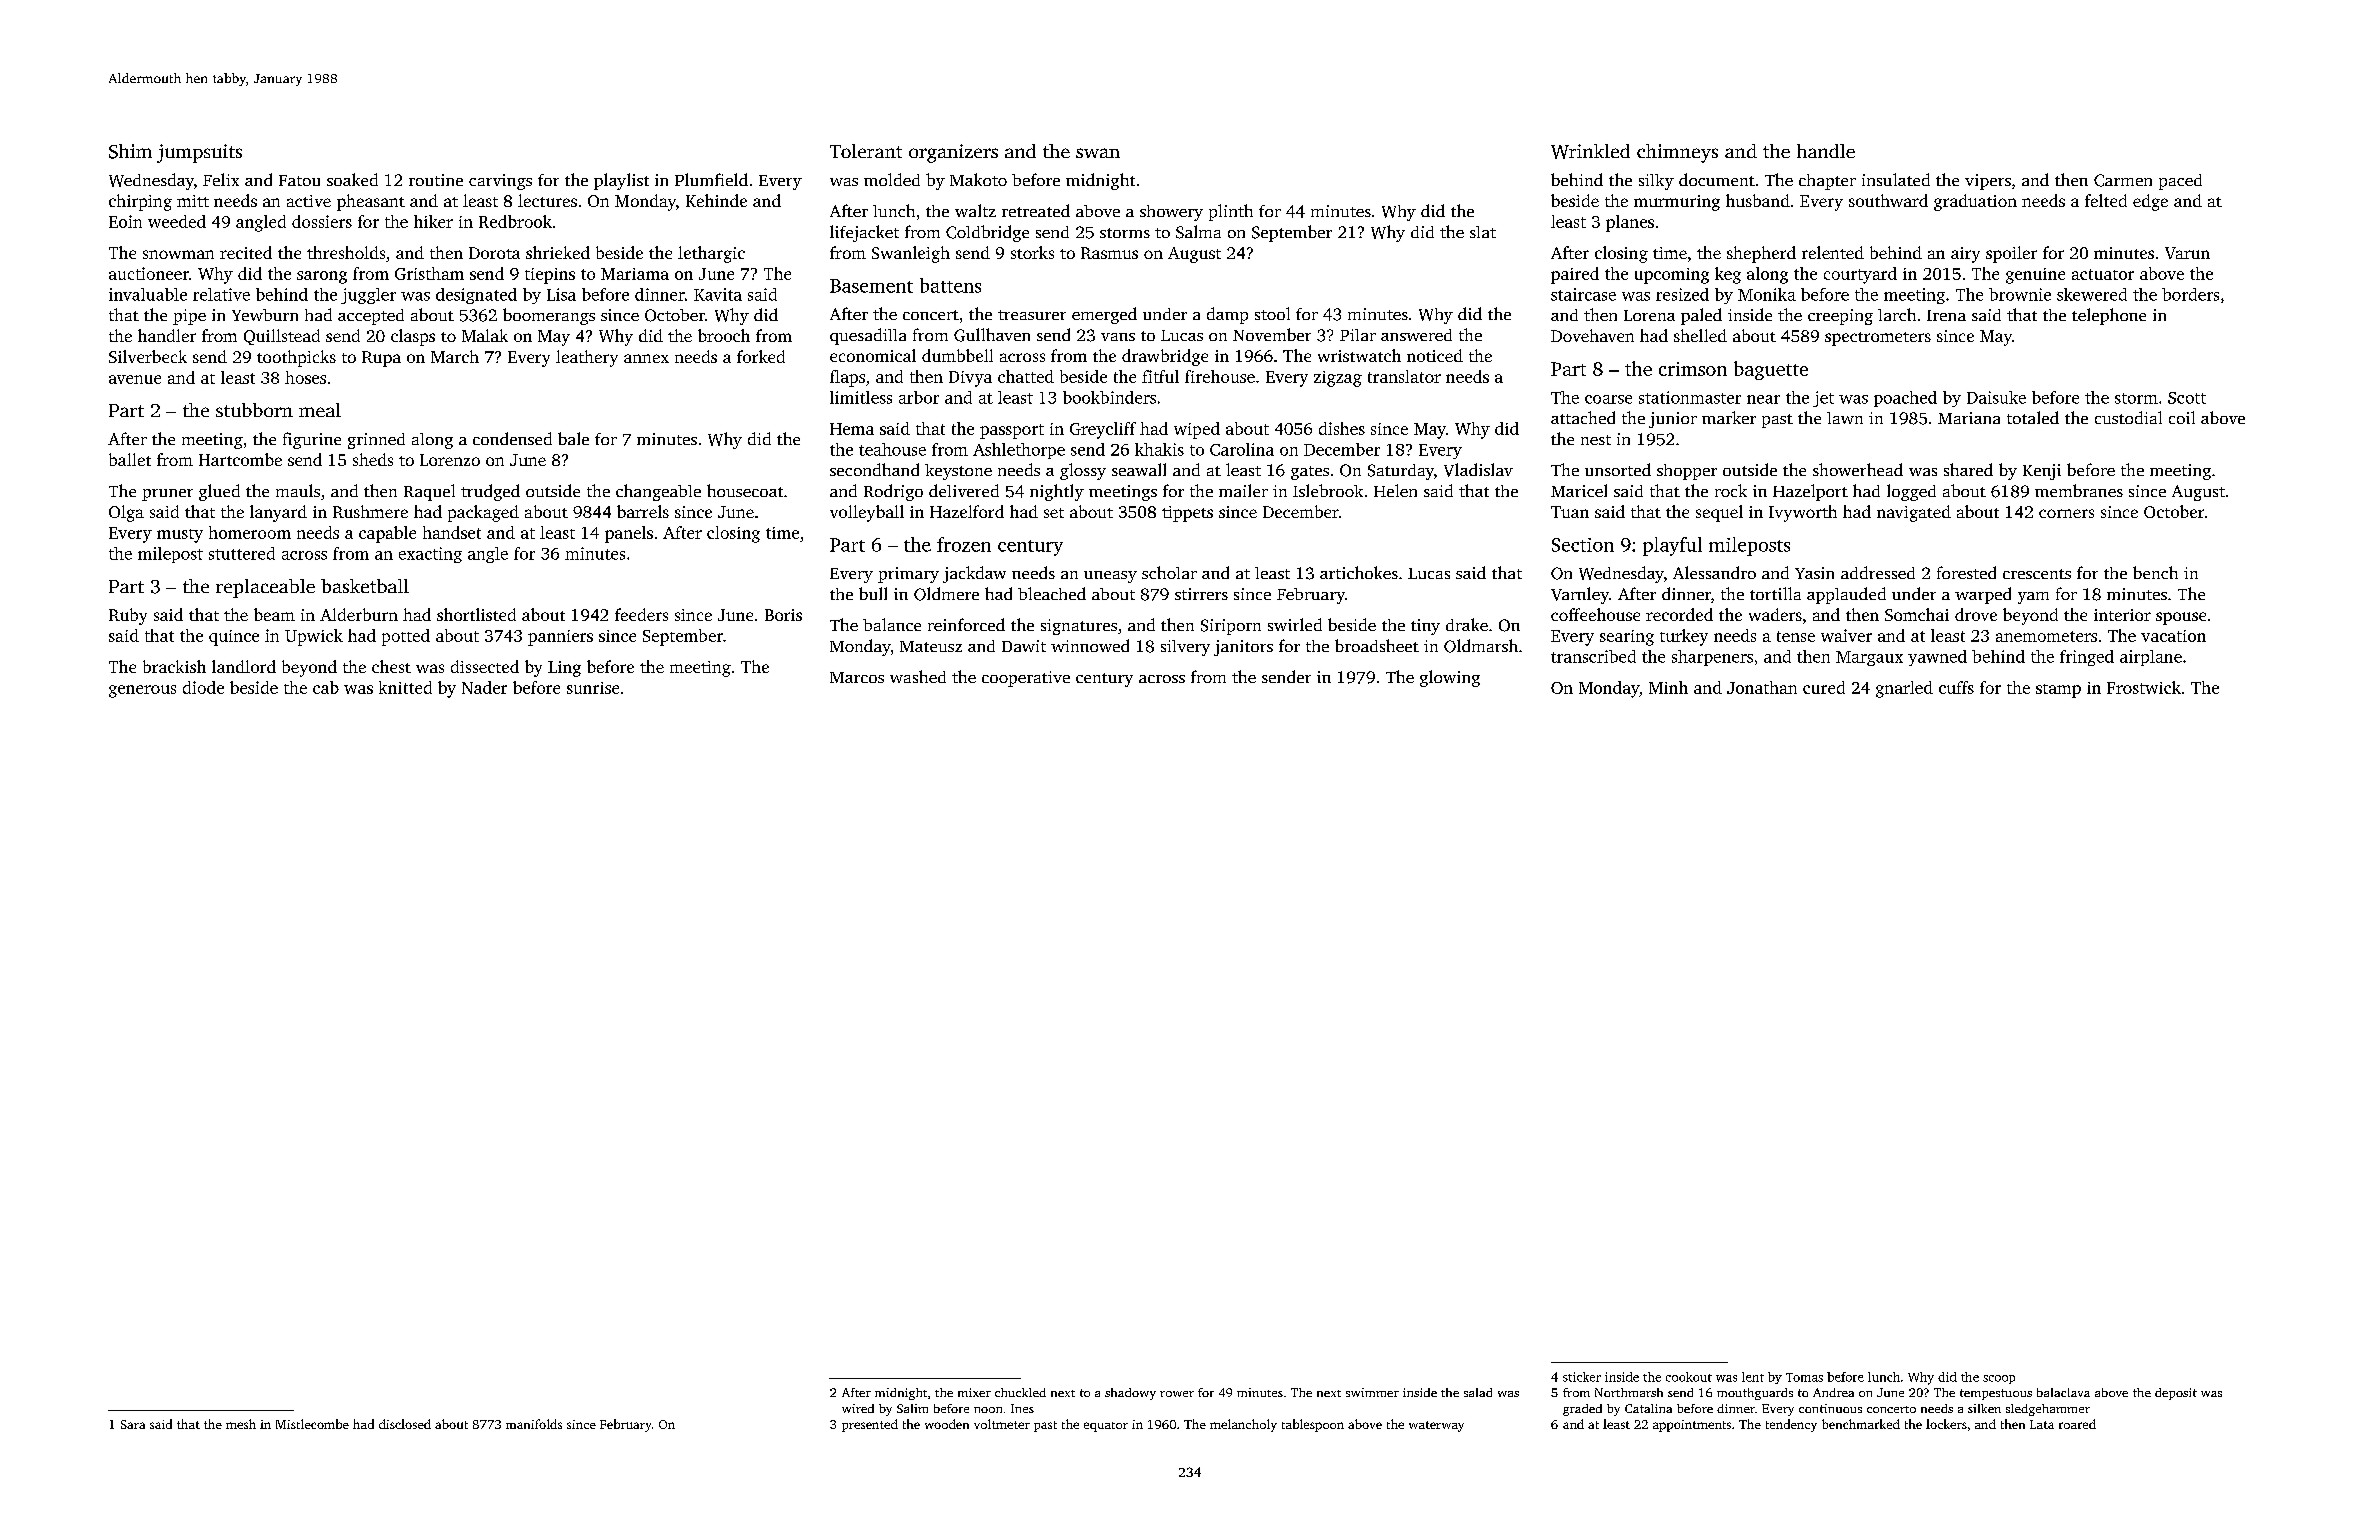  I want to click on handset, so click(452, 532).
